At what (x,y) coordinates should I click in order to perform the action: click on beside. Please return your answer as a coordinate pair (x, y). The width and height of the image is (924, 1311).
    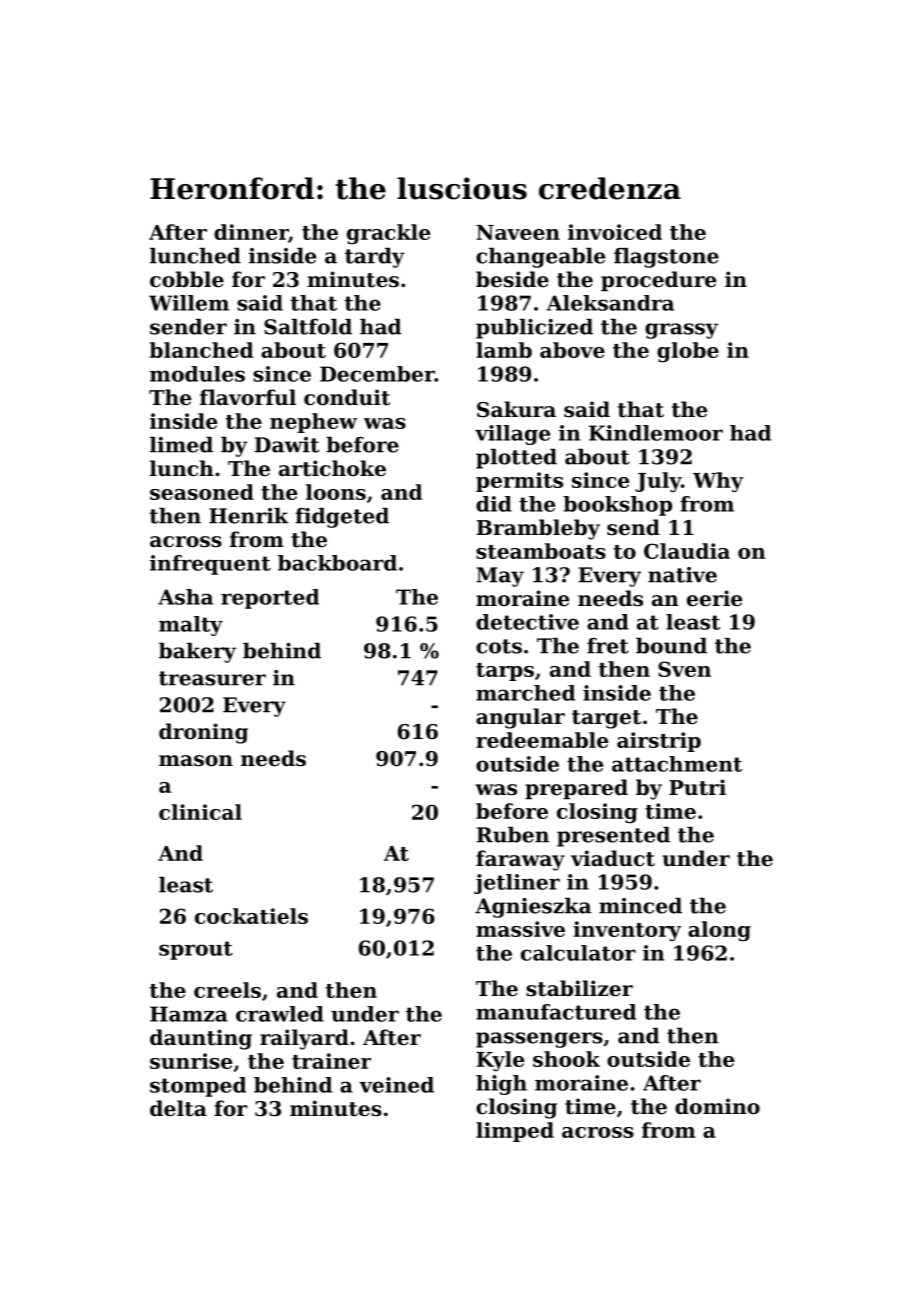
    Looking at the image, I should click on (512, 279).
